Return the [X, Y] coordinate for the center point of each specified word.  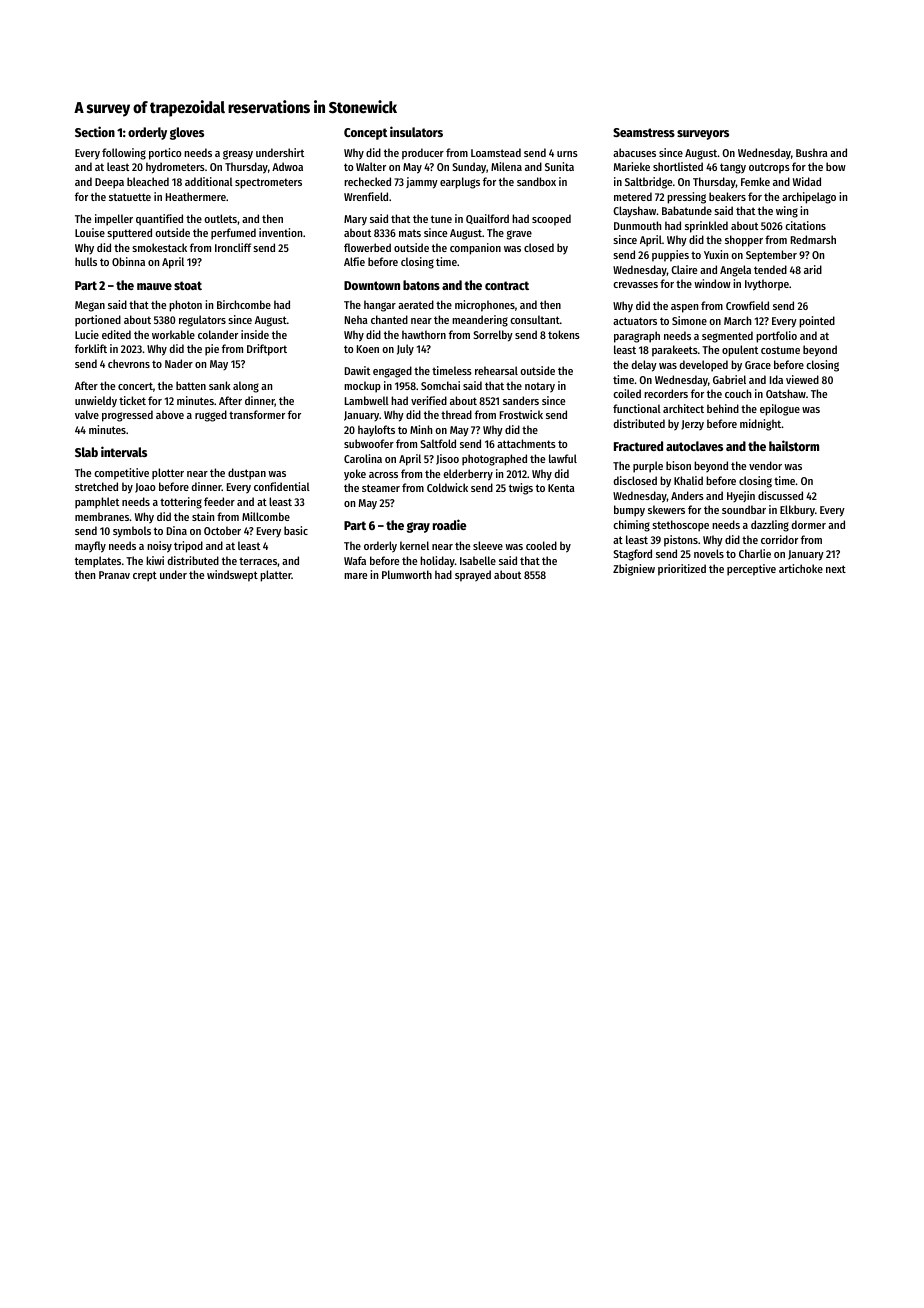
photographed [494, 460]
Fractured [638, 446]
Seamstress [644, 132]
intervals [124, 451]
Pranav [114, 575]
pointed [817, 322]
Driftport [267, 350]
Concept [366, 134]
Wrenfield [366, 196]
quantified [159, 220]
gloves [187, 133]
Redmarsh [813, 239]
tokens [564, 334]
